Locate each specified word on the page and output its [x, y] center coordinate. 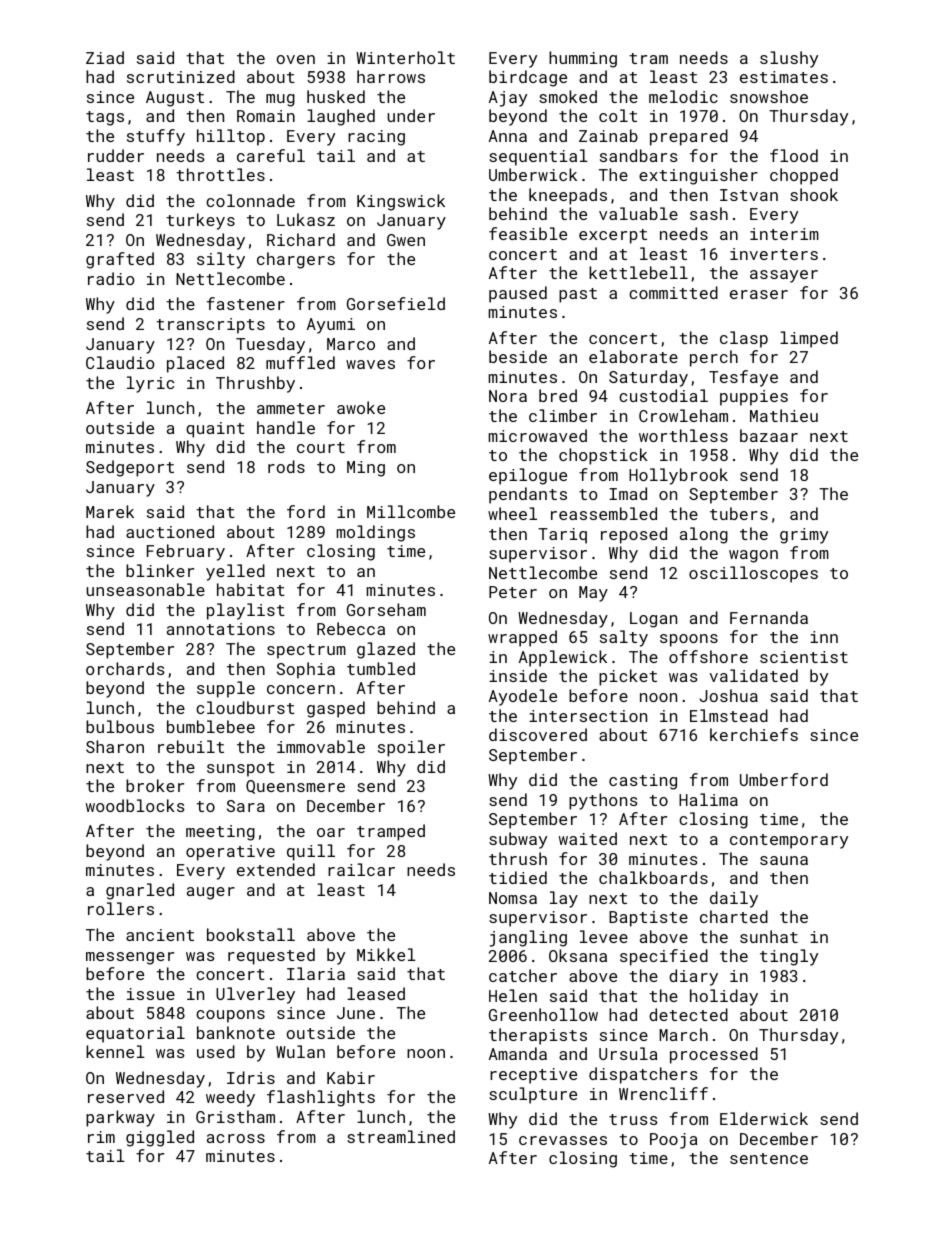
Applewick [563, 658]
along [704, 535]
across [236, 1138]
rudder [116, 155]
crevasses [563, 1140]
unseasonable [145, 589]
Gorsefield [396, 303]
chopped [804, 176]
